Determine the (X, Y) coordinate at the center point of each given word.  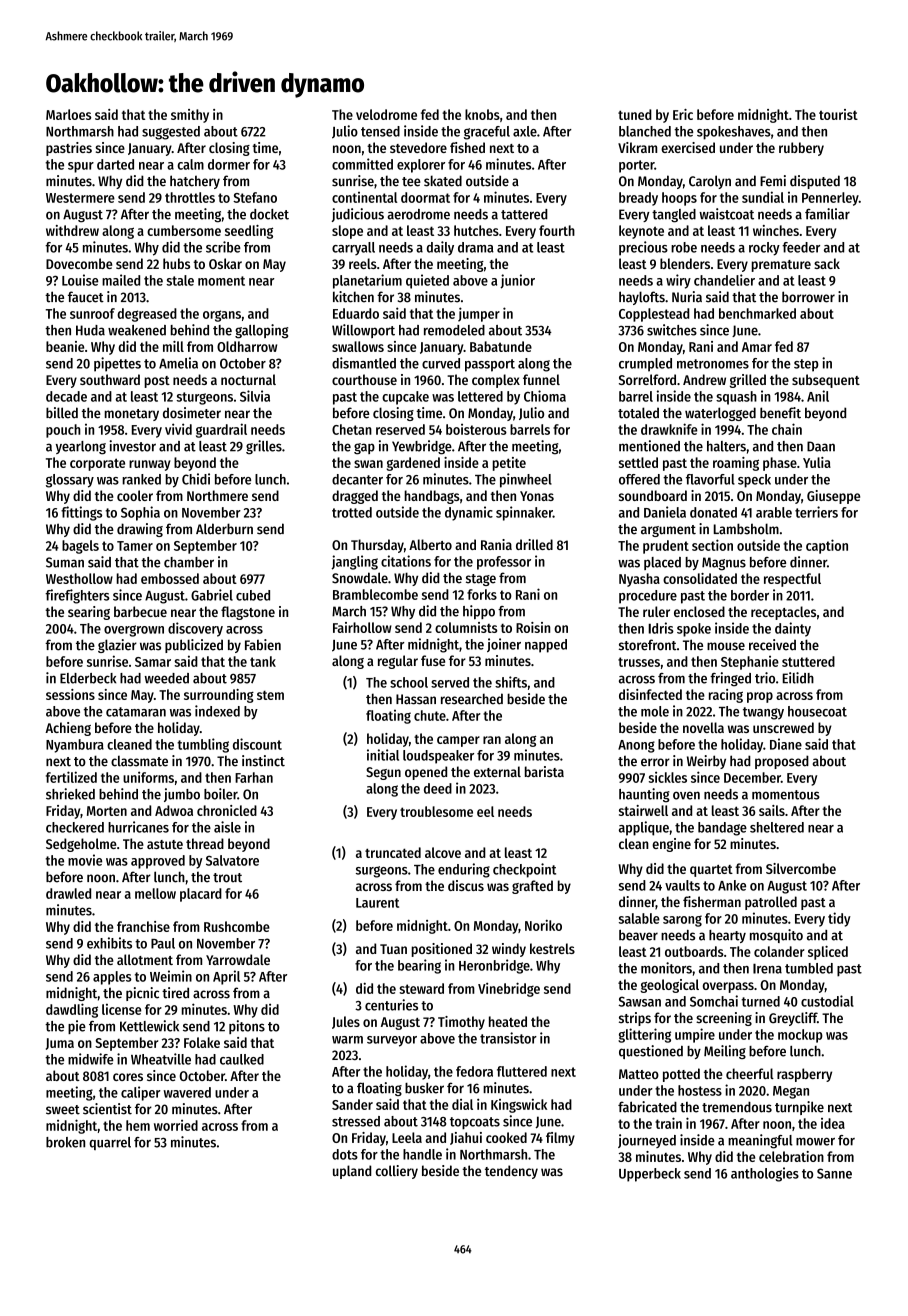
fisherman (712, 902)
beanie (65, 346)
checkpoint (524, 870)
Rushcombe (237, 926)
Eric (683, 114)
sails (772, 810)
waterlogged (720, 414)
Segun (383, 773)
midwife (91, 1059)
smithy (190, 116)
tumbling (203, 745)
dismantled (364, 363)
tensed (380, 131)
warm (347, 1040)
